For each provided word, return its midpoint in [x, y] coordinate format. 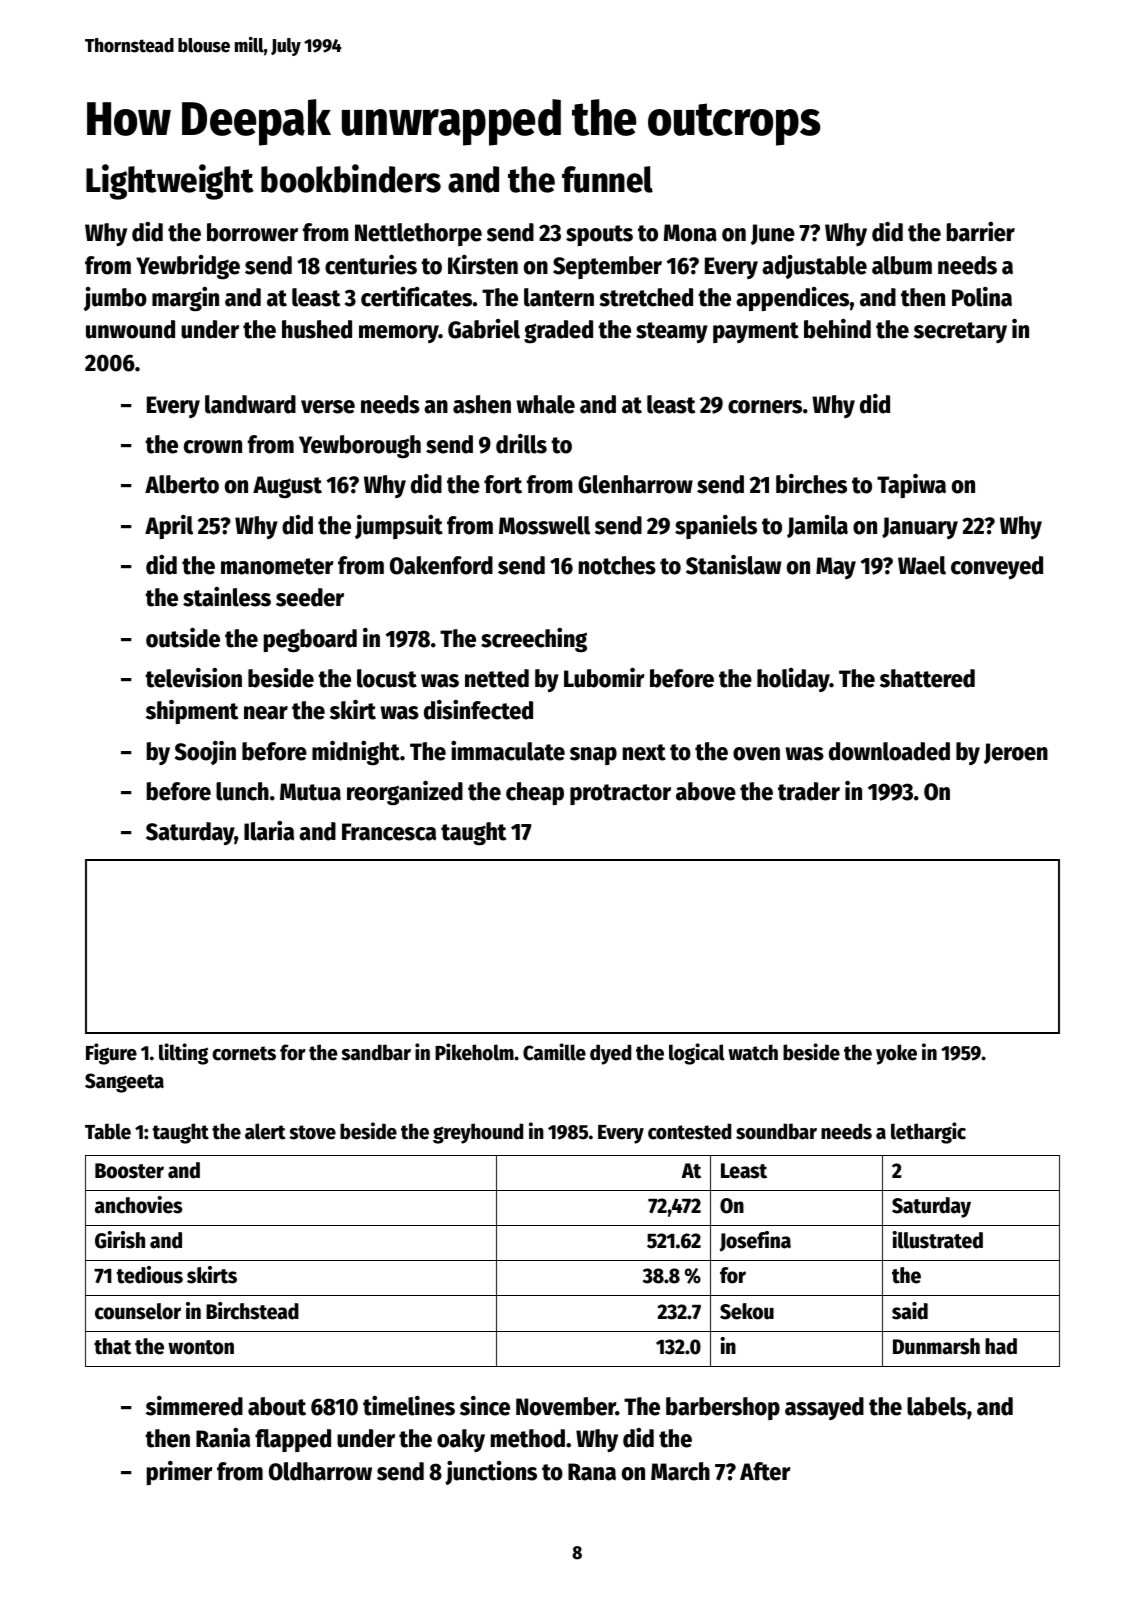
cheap [535, 793]
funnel [607, 179]
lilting [183, 1054]
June [773, 234]
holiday [793, 680]
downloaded [889, 751]
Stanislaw [733, 565]
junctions [491, 1473]
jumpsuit [399, 527]
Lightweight [170, 182]
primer [180, 1473]
